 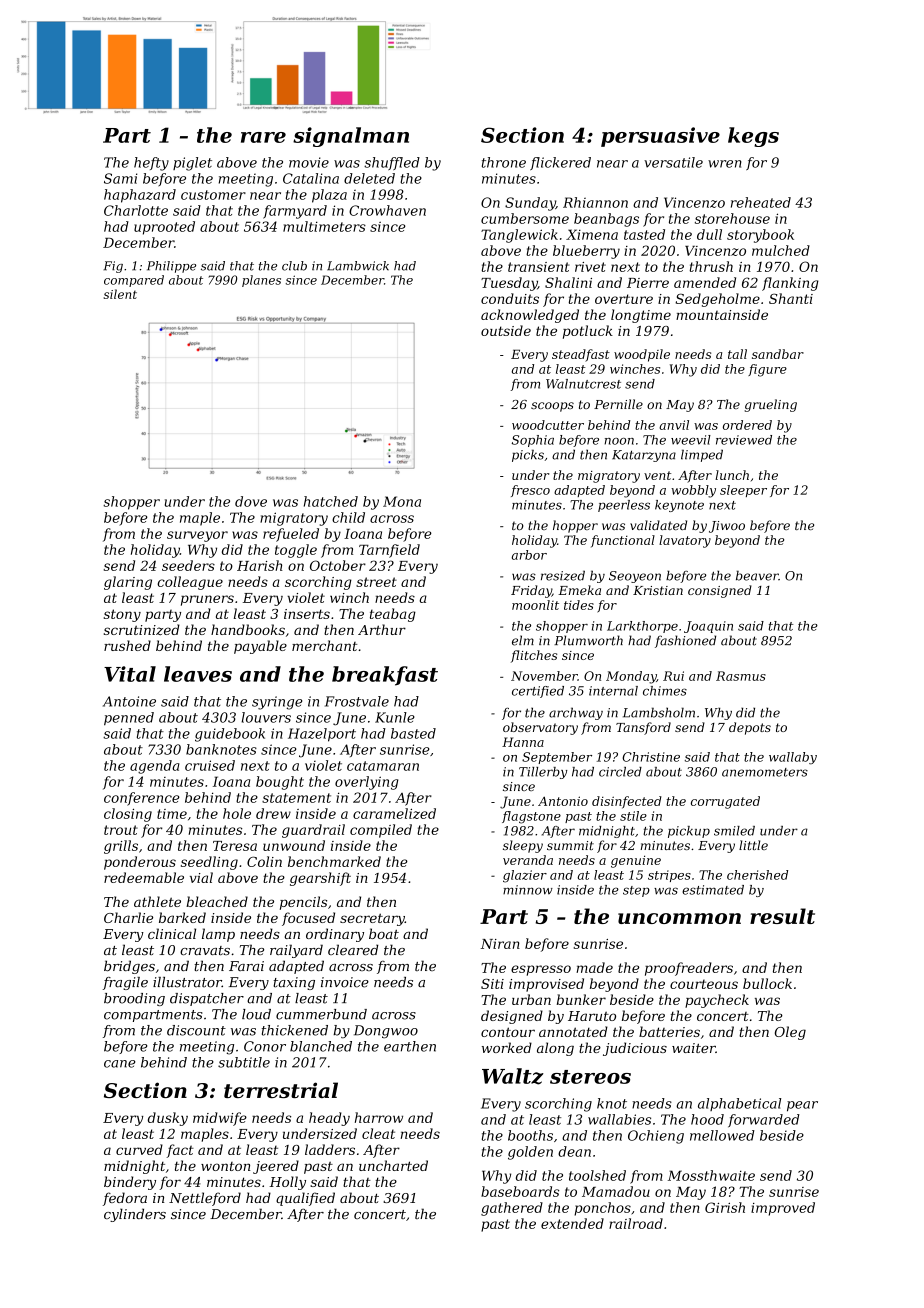 I want to click on woodpile, so click(x=642, y=355).
